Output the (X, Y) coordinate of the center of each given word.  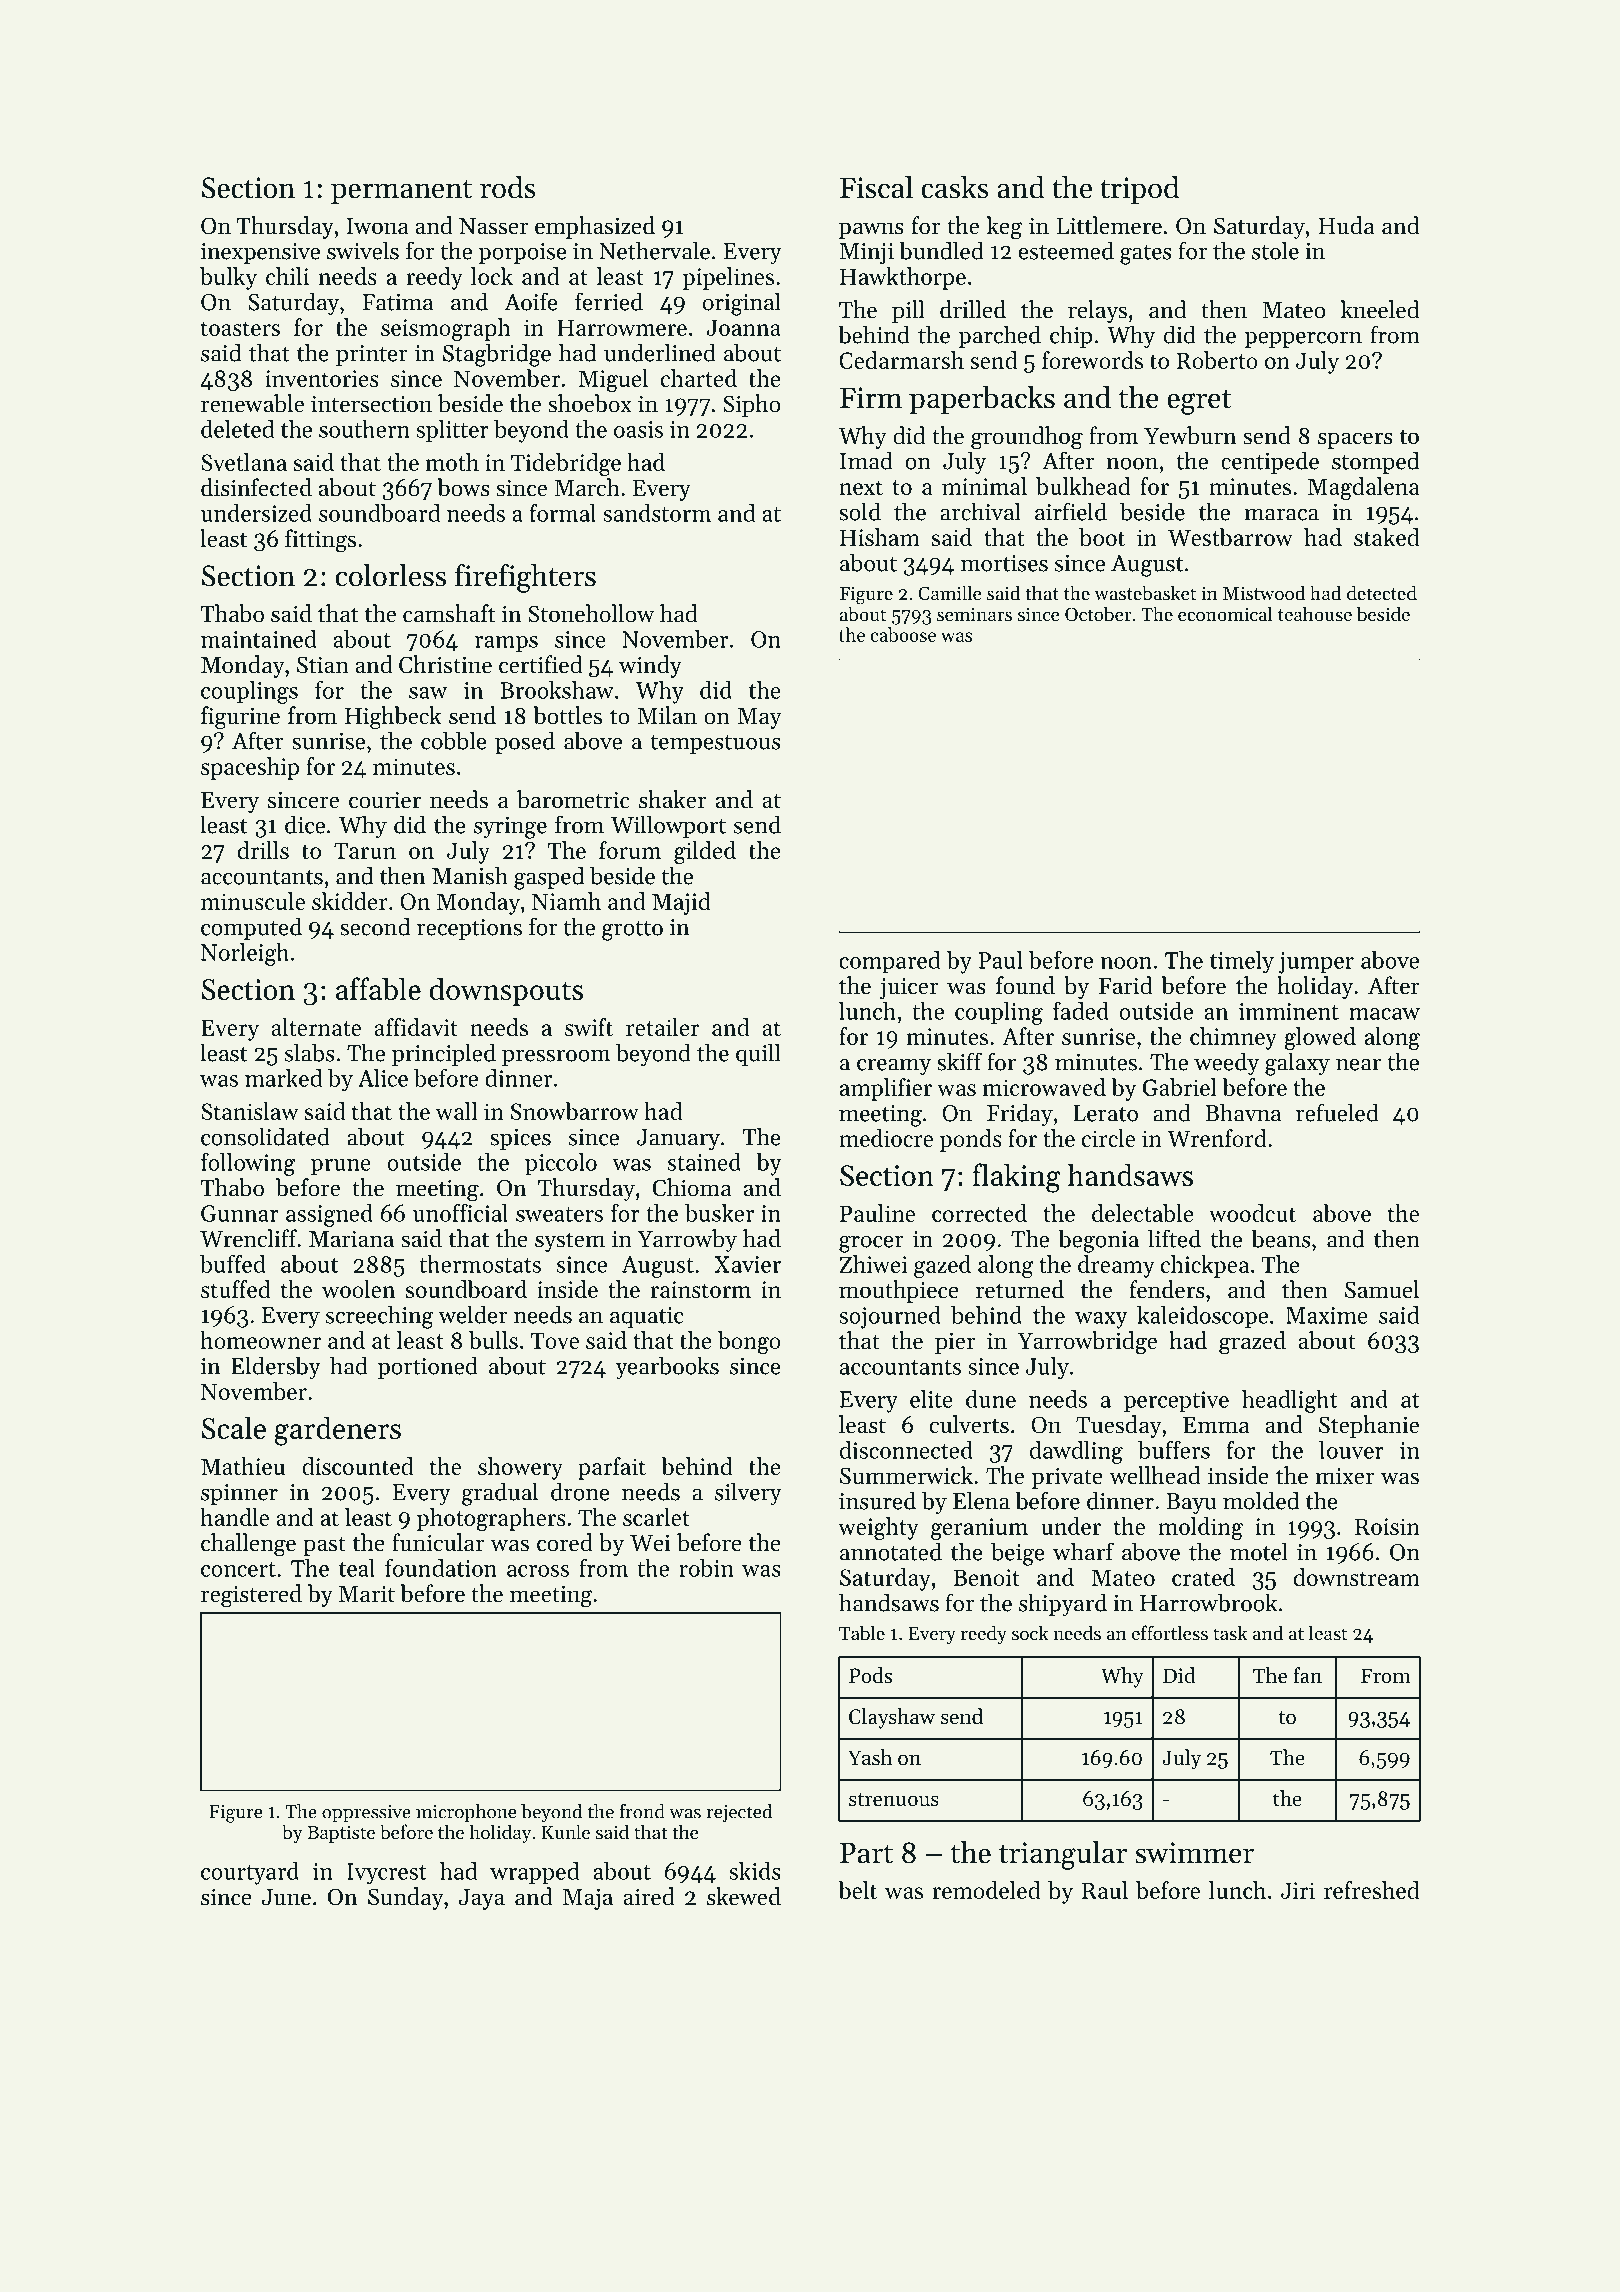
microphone (466, 1813)
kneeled (1380, 309)
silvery (748, 1494)
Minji (867, 254)
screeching (380, 1317)
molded (1261, 1500)
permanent (401, 192)
